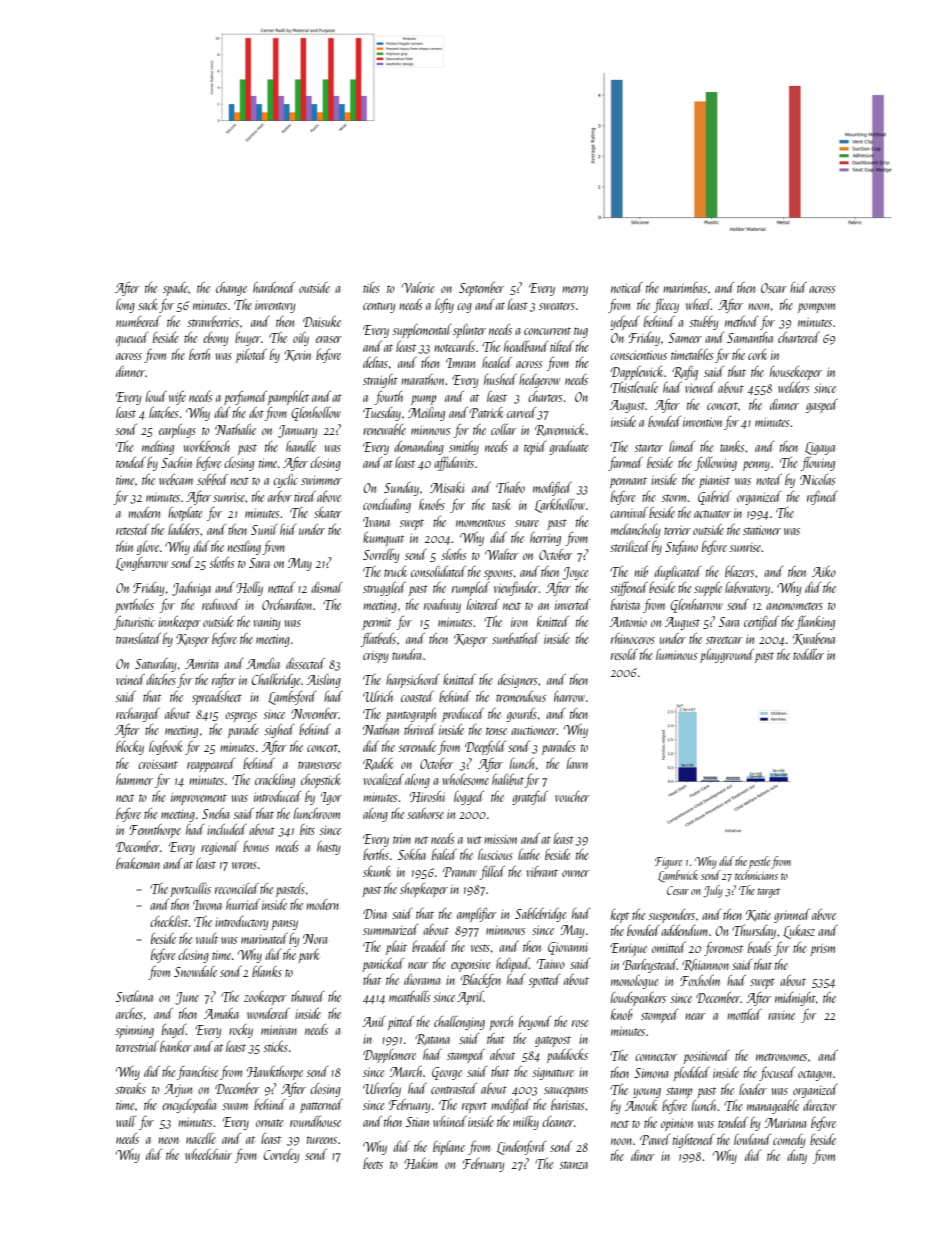 This screenshot has height=1233, width=952. I want to click on neon, so click(169, 1140).
